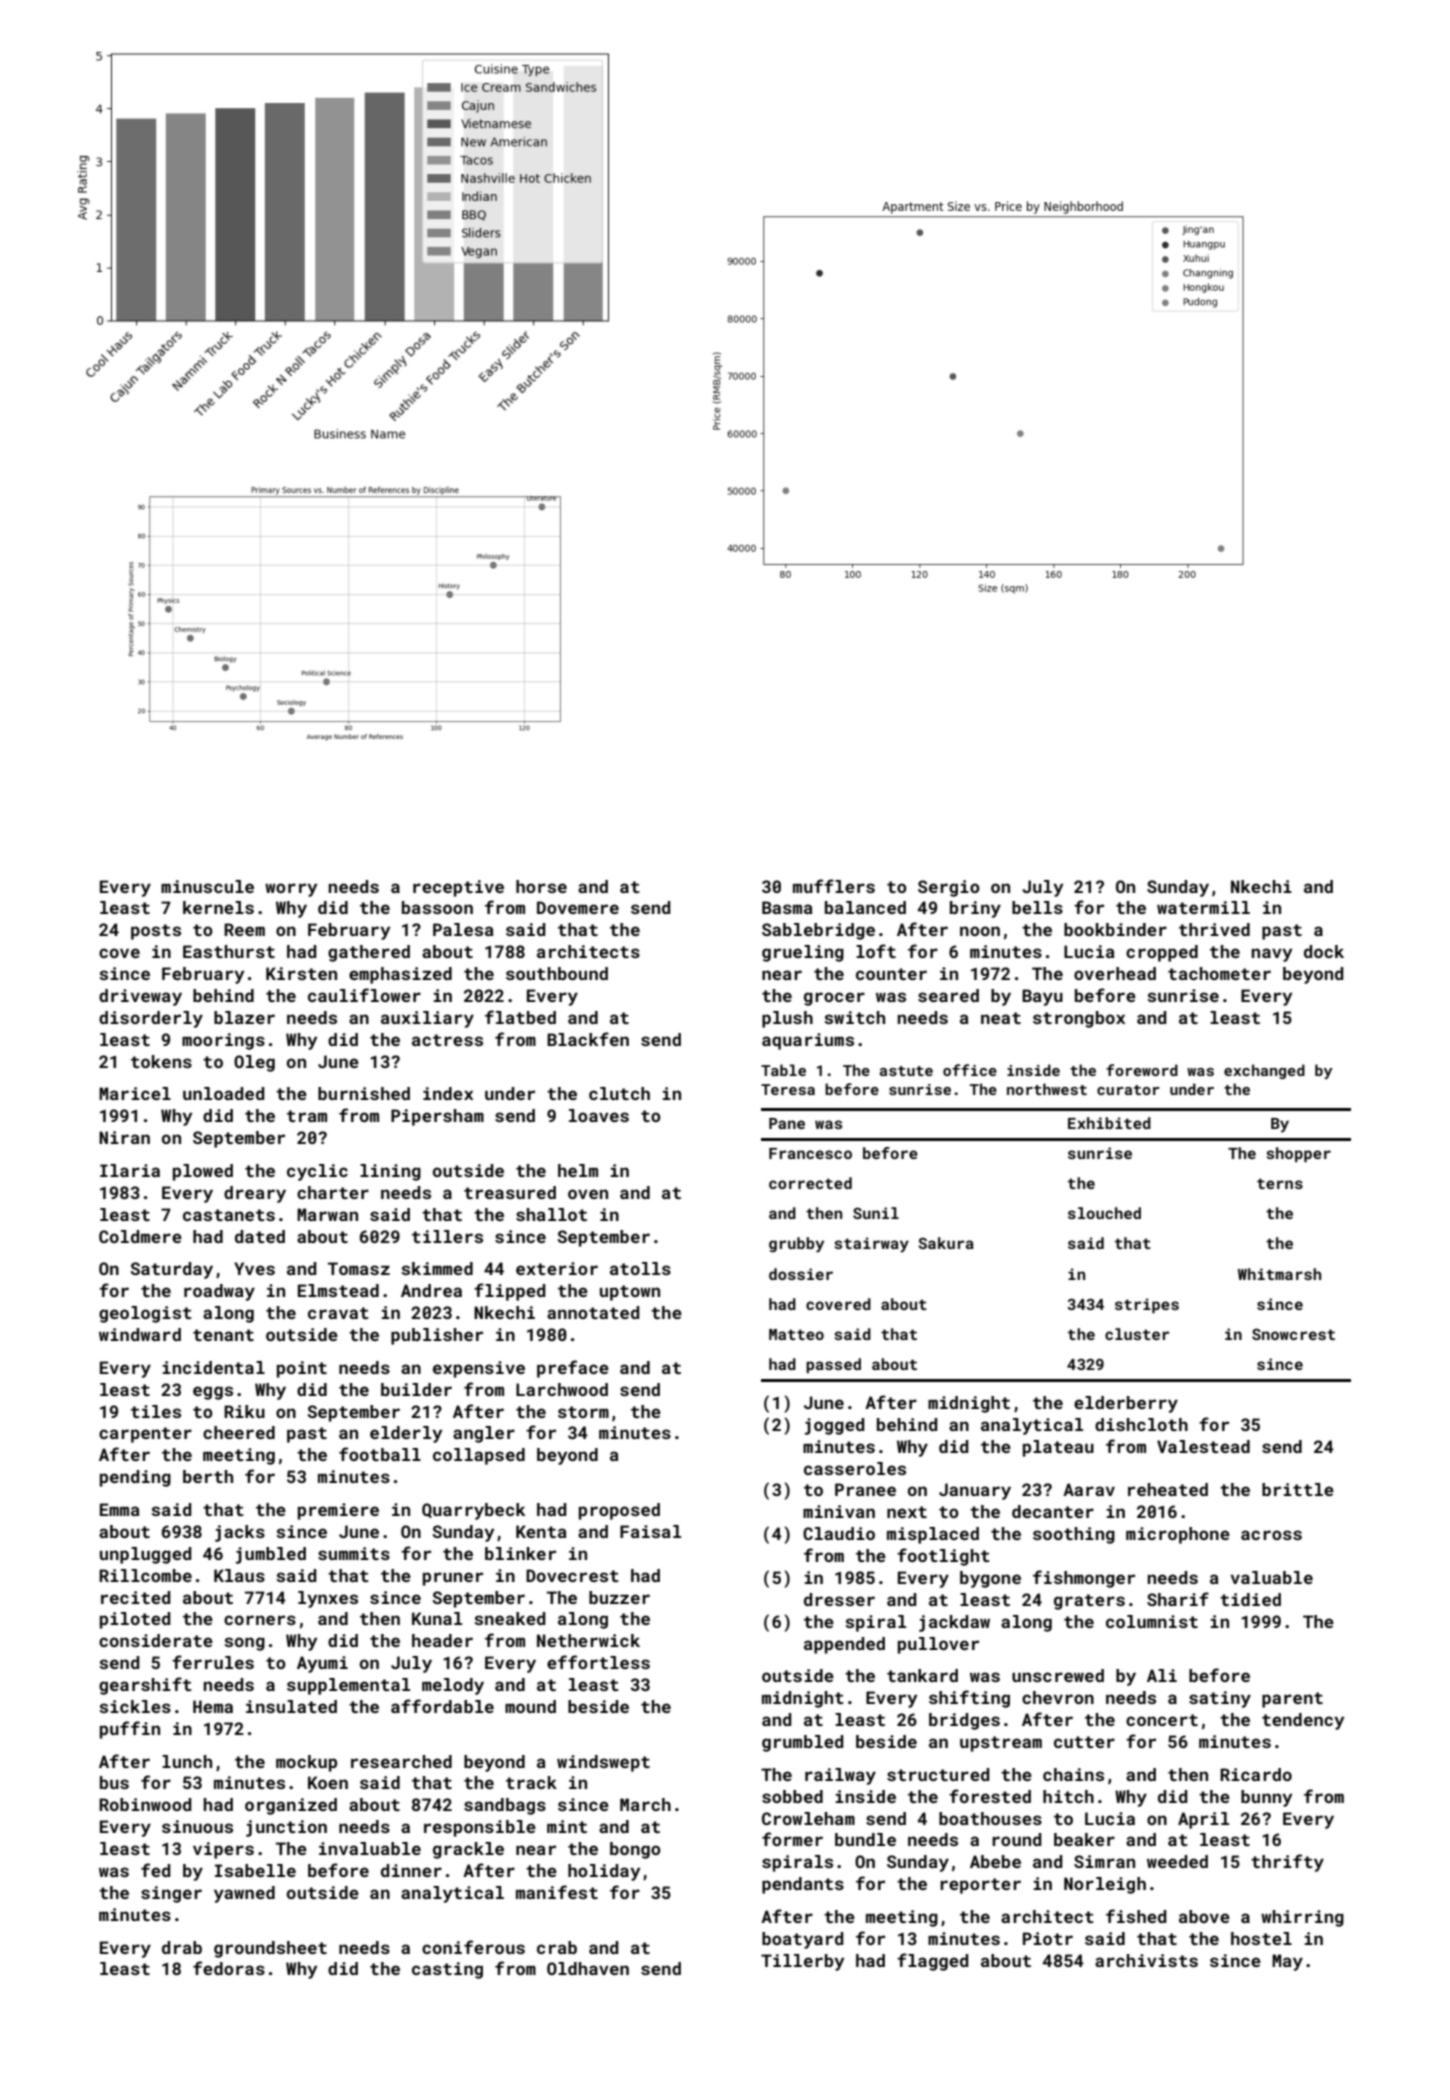  Describe the element at coordinates (437, 1618) in the screenshot. I see `Kunal` at that location.
